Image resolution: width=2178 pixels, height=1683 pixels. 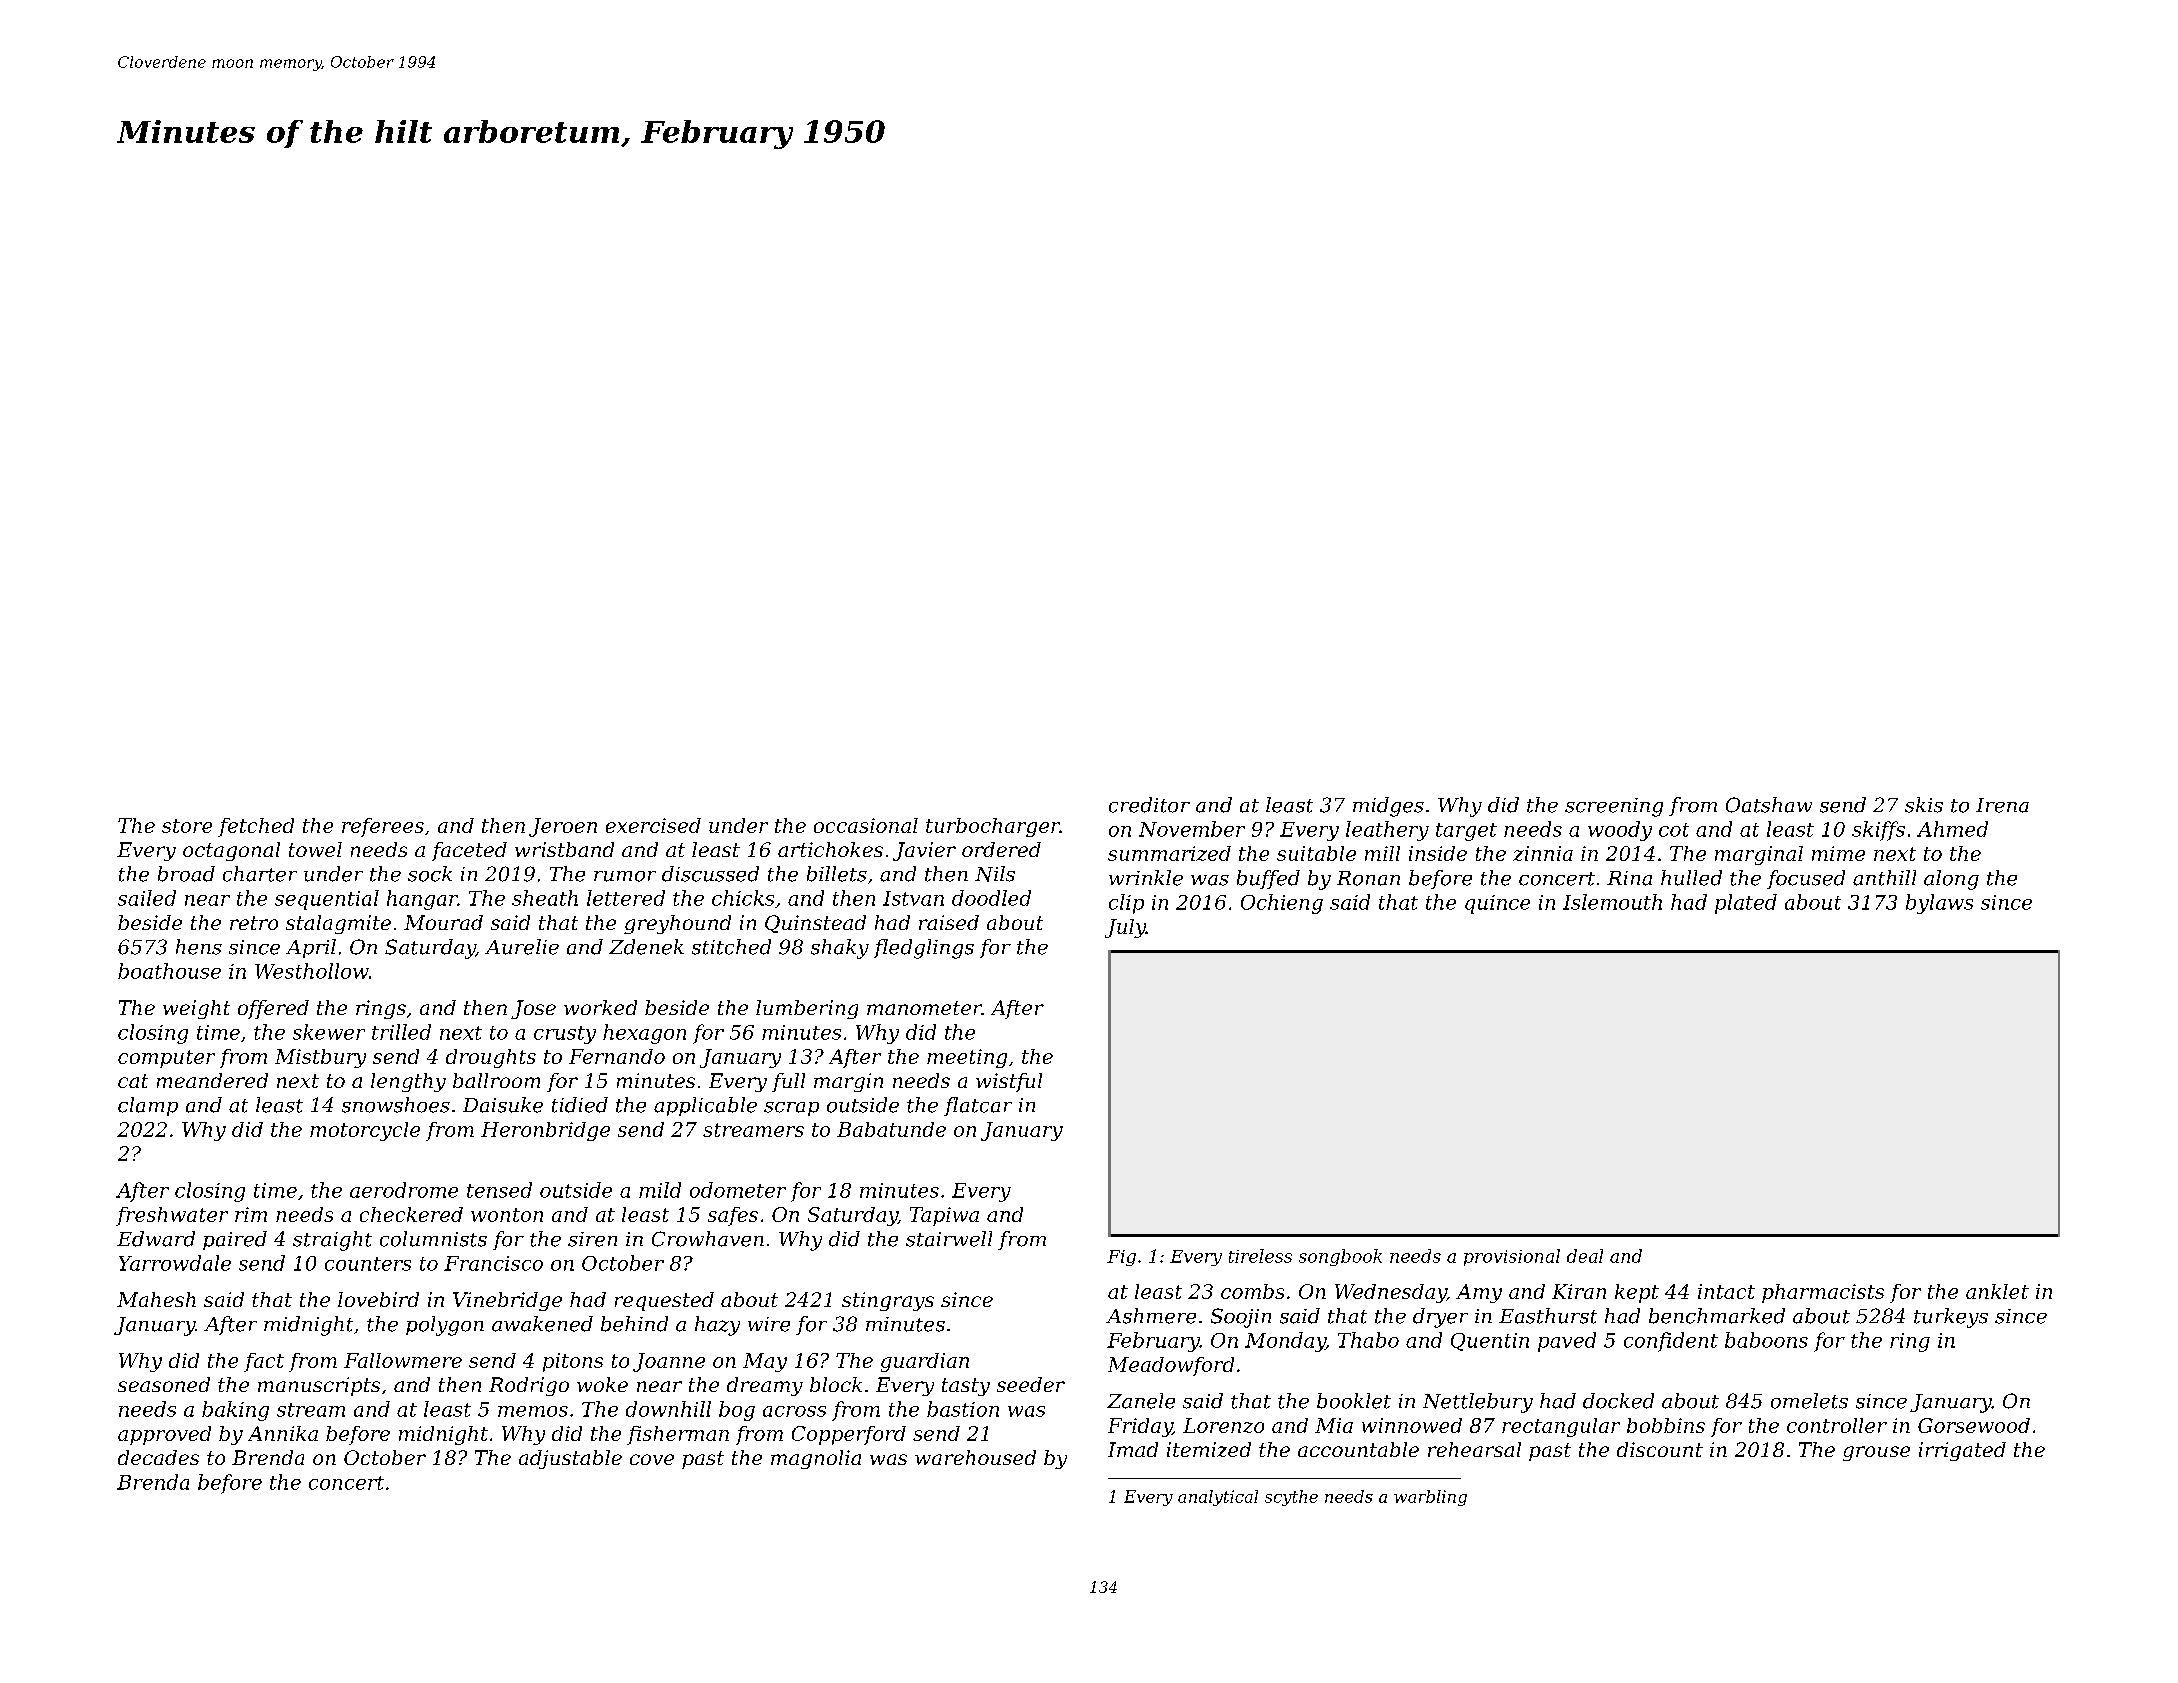 What do you see at coordinates (1585, 1256) in the screenshot?
I see `deal` at bounding box center [1585, 1256].
